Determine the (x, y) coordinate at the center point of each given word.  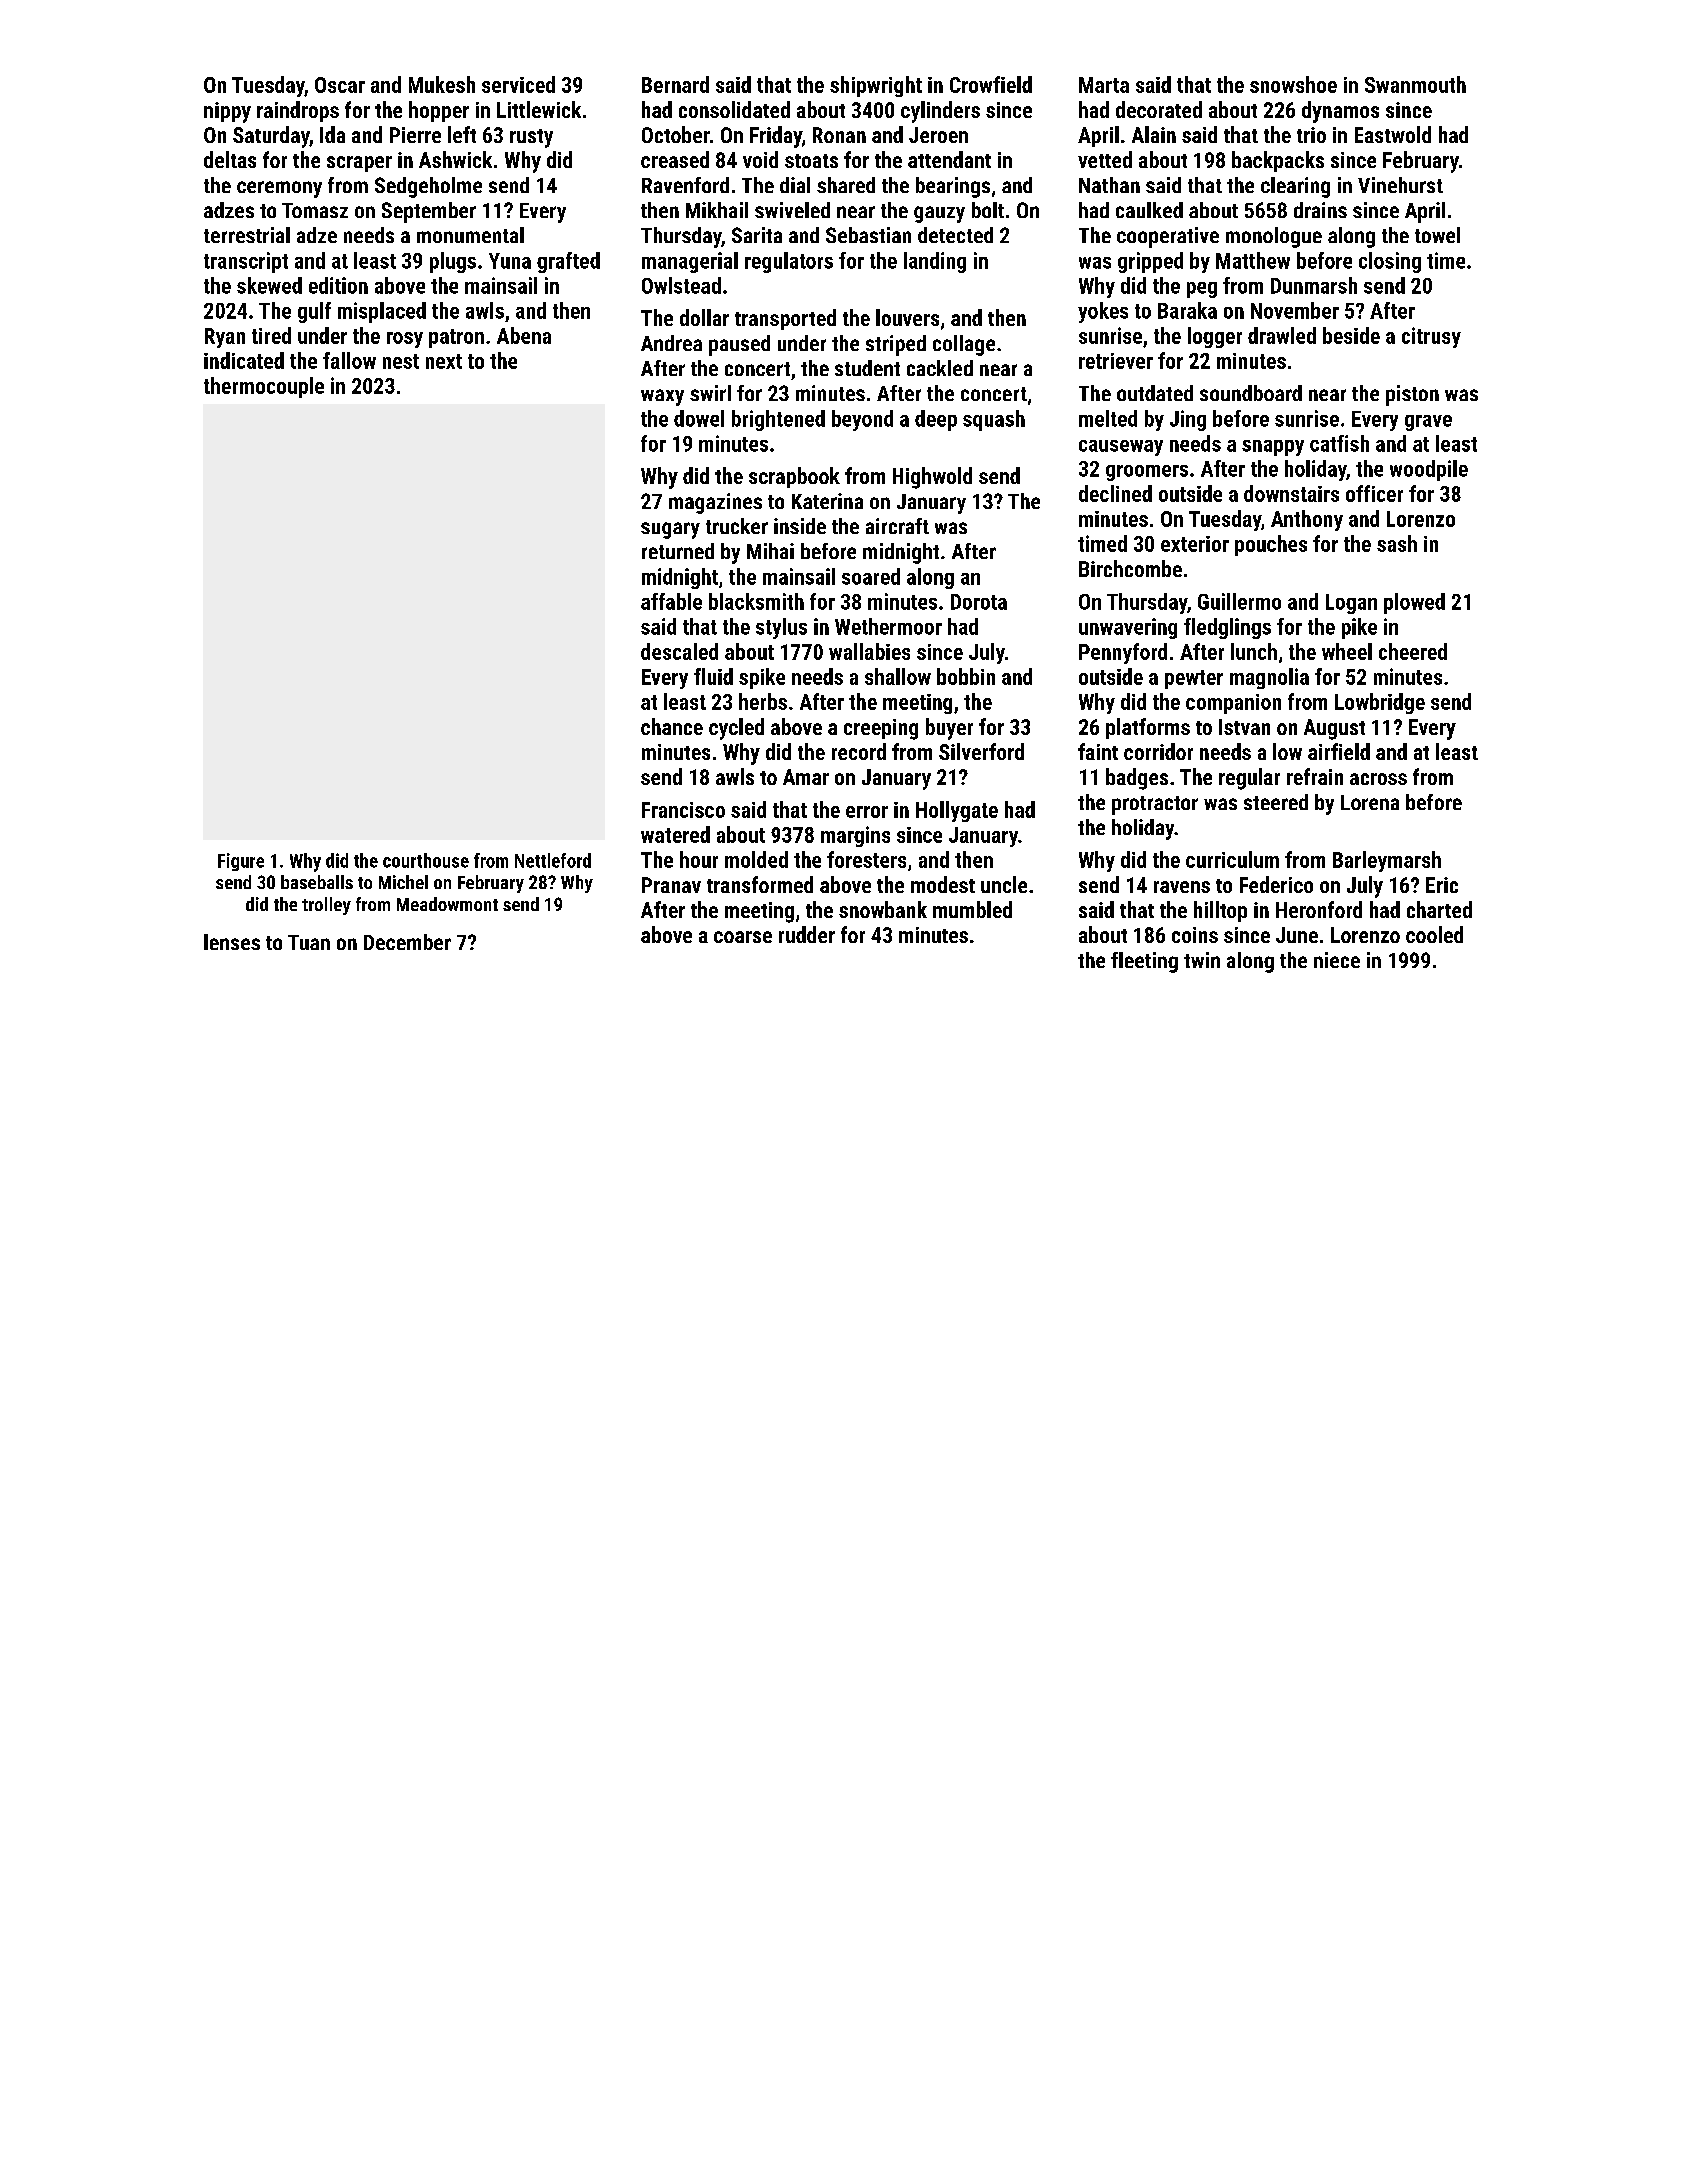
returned (678, 551)
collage (964, 345)
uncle (1004, 884)
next (444, 361)
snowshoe (1293, 84)
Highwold (932, 478)
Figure (241, 862)
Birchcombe (1130, 568)
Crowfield (991, 84)
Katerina (827, 501)
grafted (568, 262)
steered (1276, 802)
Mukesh (442, 84)
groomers (1147, 473)
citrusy (1431, 337)
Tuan (309, 942)
